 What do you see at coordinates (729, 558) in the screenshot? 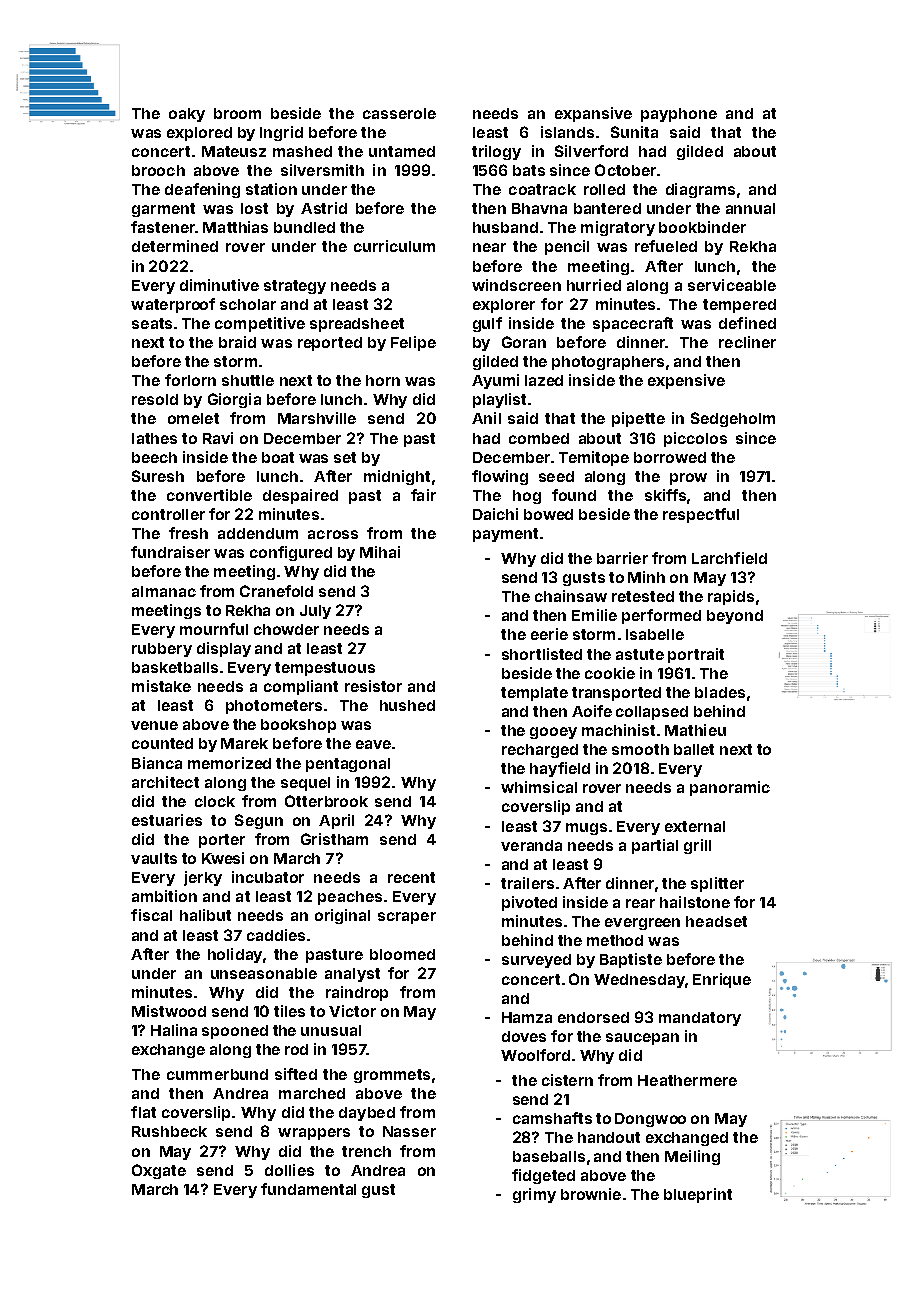
I see `Larchfield` at bounding box center [729, 558].
